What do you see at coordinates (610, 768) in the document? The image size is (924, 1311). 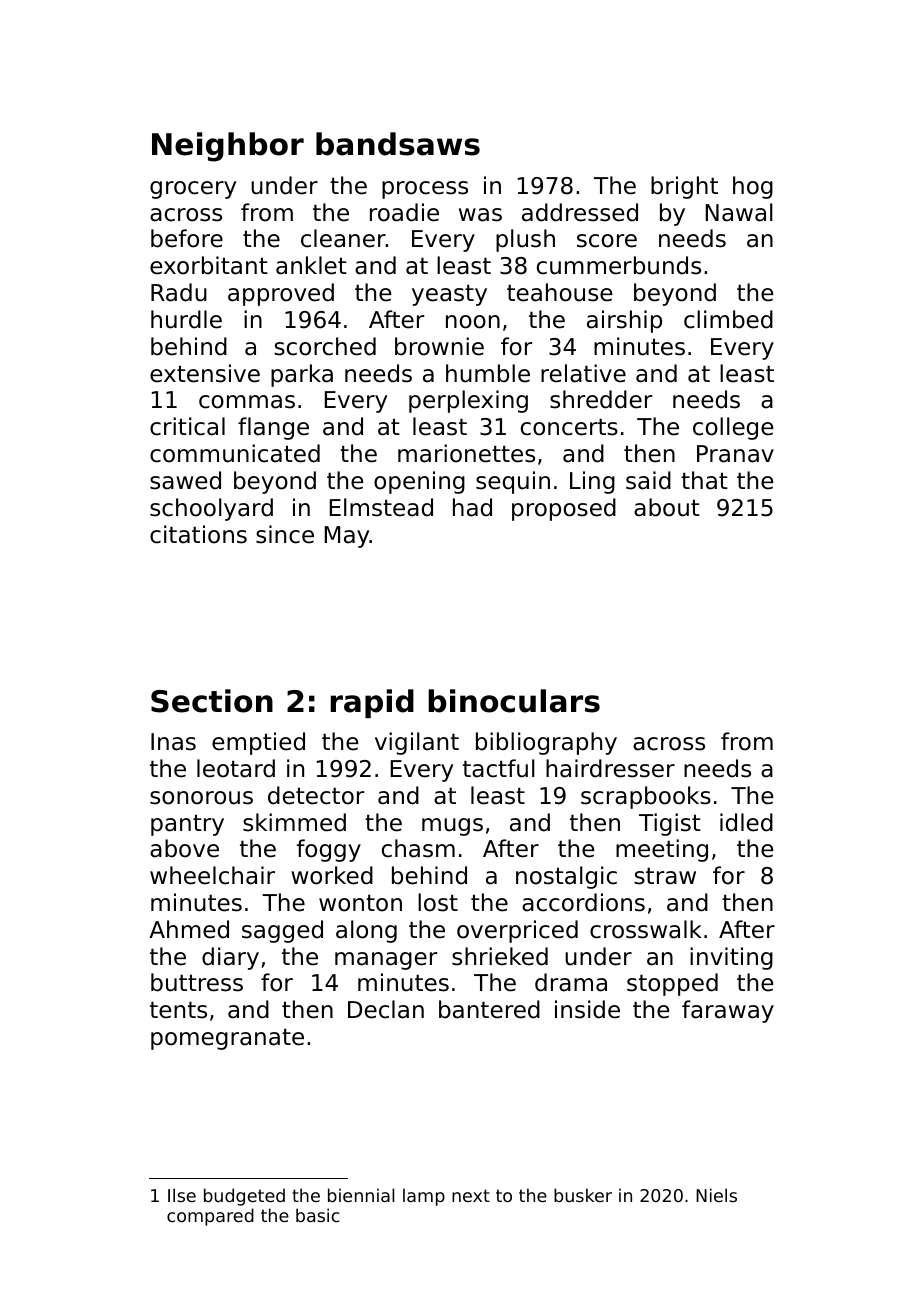 I see `hairdresser` at bounding box center [610, 768].
